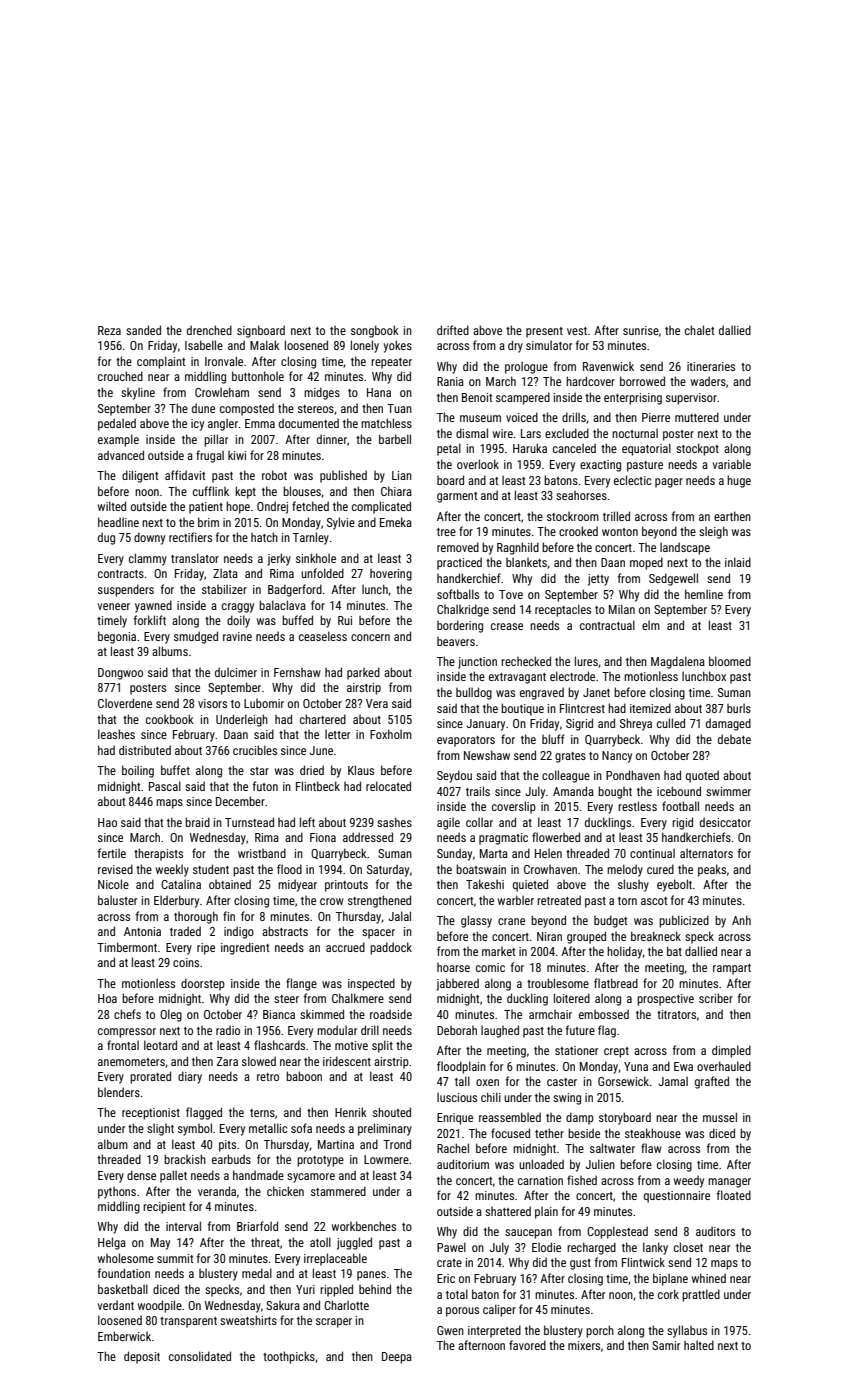  Describe the element at coordinates (463, 610) in the screenshot. I see `Chalkridge` at that location.
